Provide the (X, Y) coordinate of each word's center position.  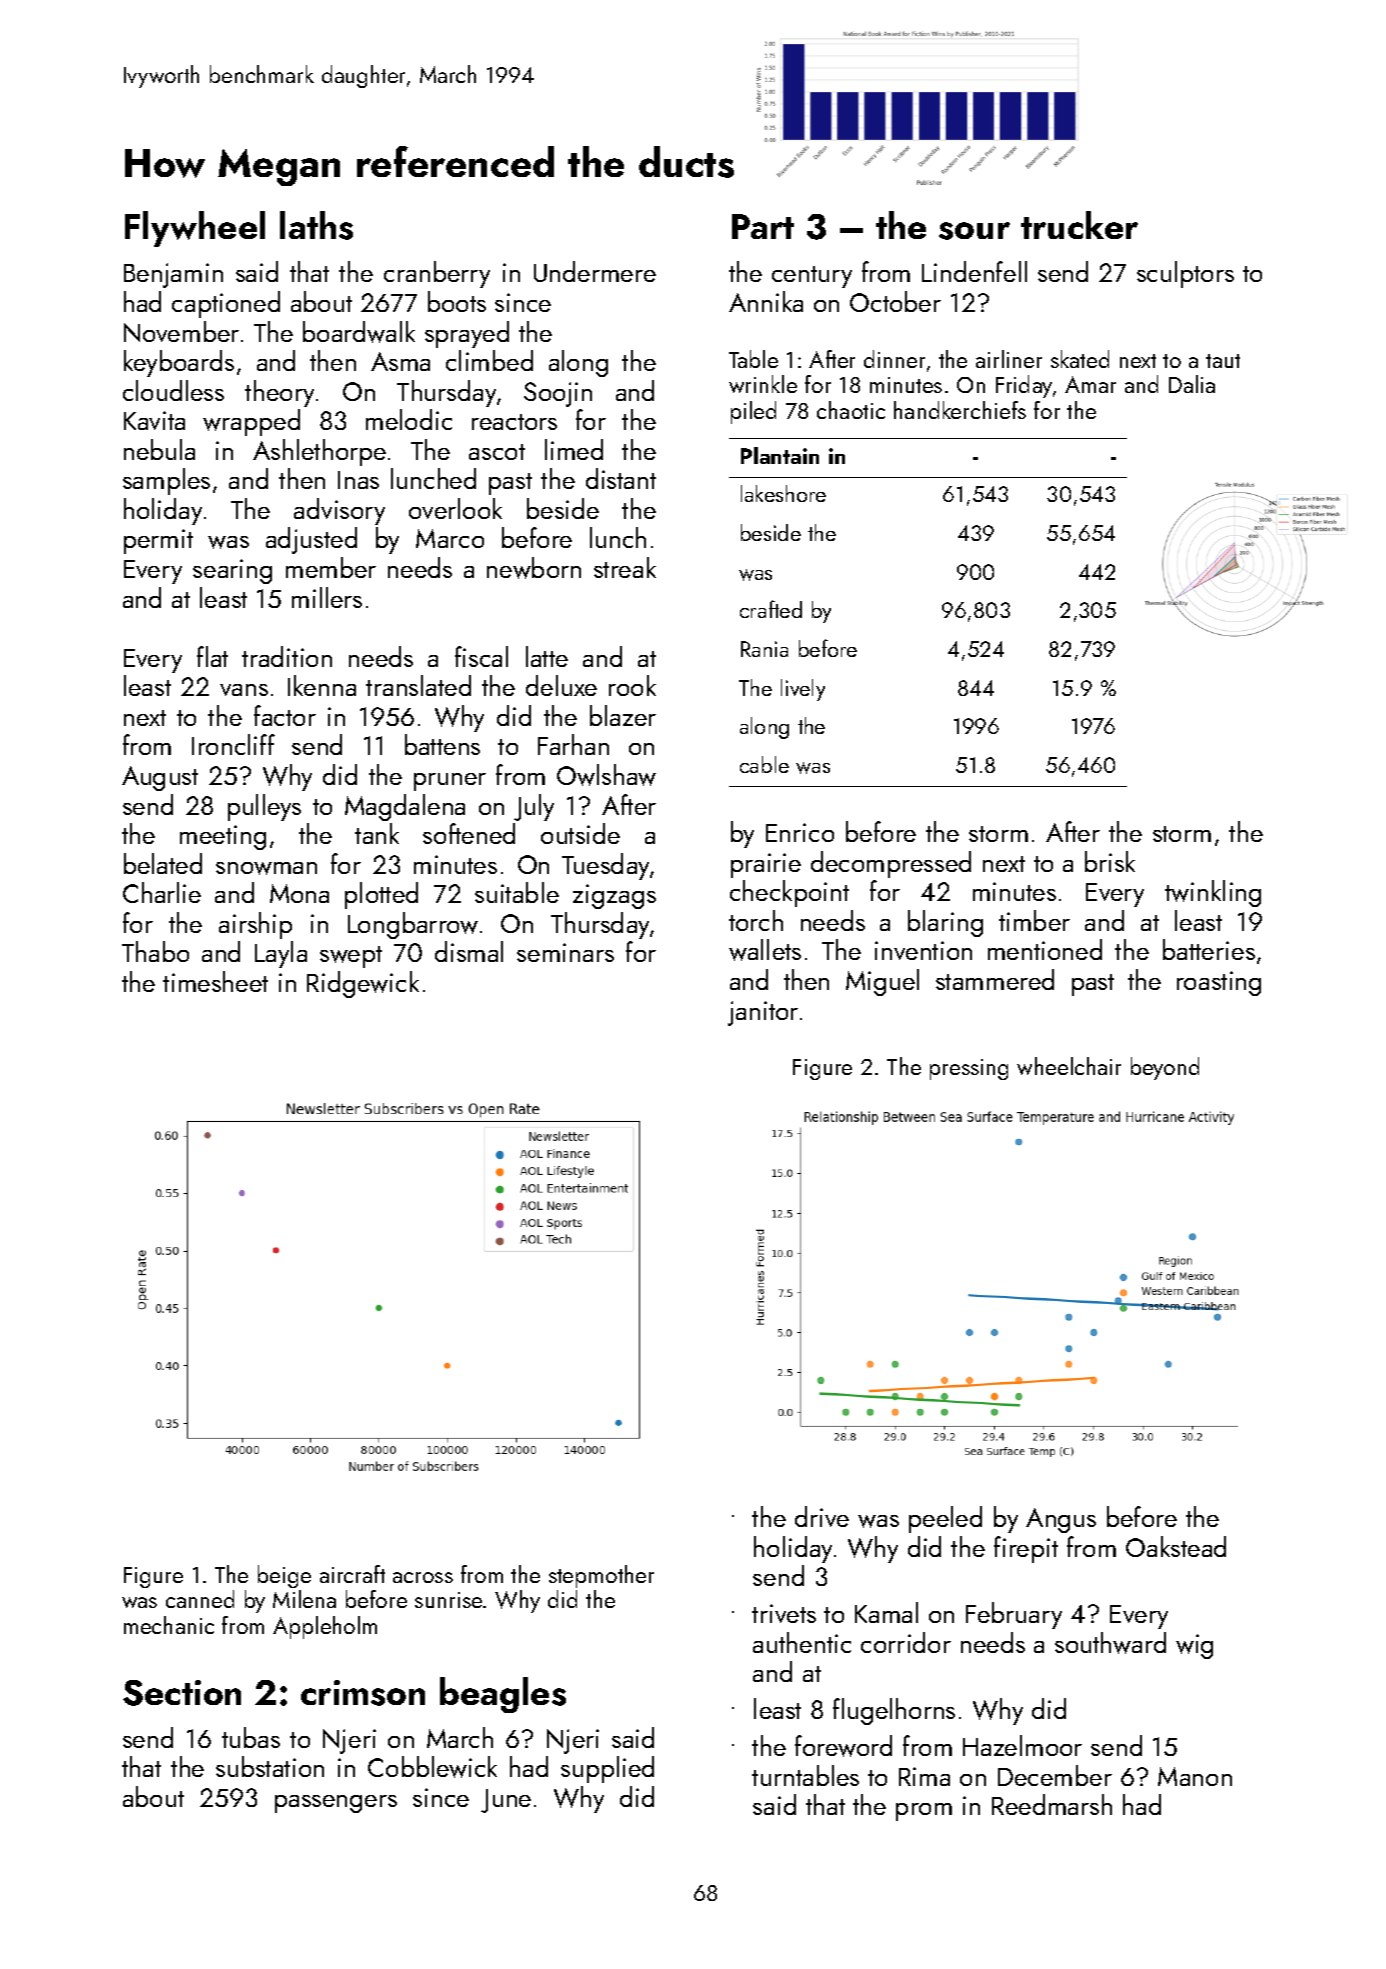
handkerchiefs (960, 410)
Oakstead (1176, 1546)
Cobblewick (432, 1767)
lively (803, 690)
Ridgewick (363, 984)
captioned (226, 304)
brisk (1110, 861)
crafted (771, 609)
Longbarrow (413, 925)
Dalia (1192, 384)
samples (166, 481)
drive (822, 1516)
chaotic (851, 410)
